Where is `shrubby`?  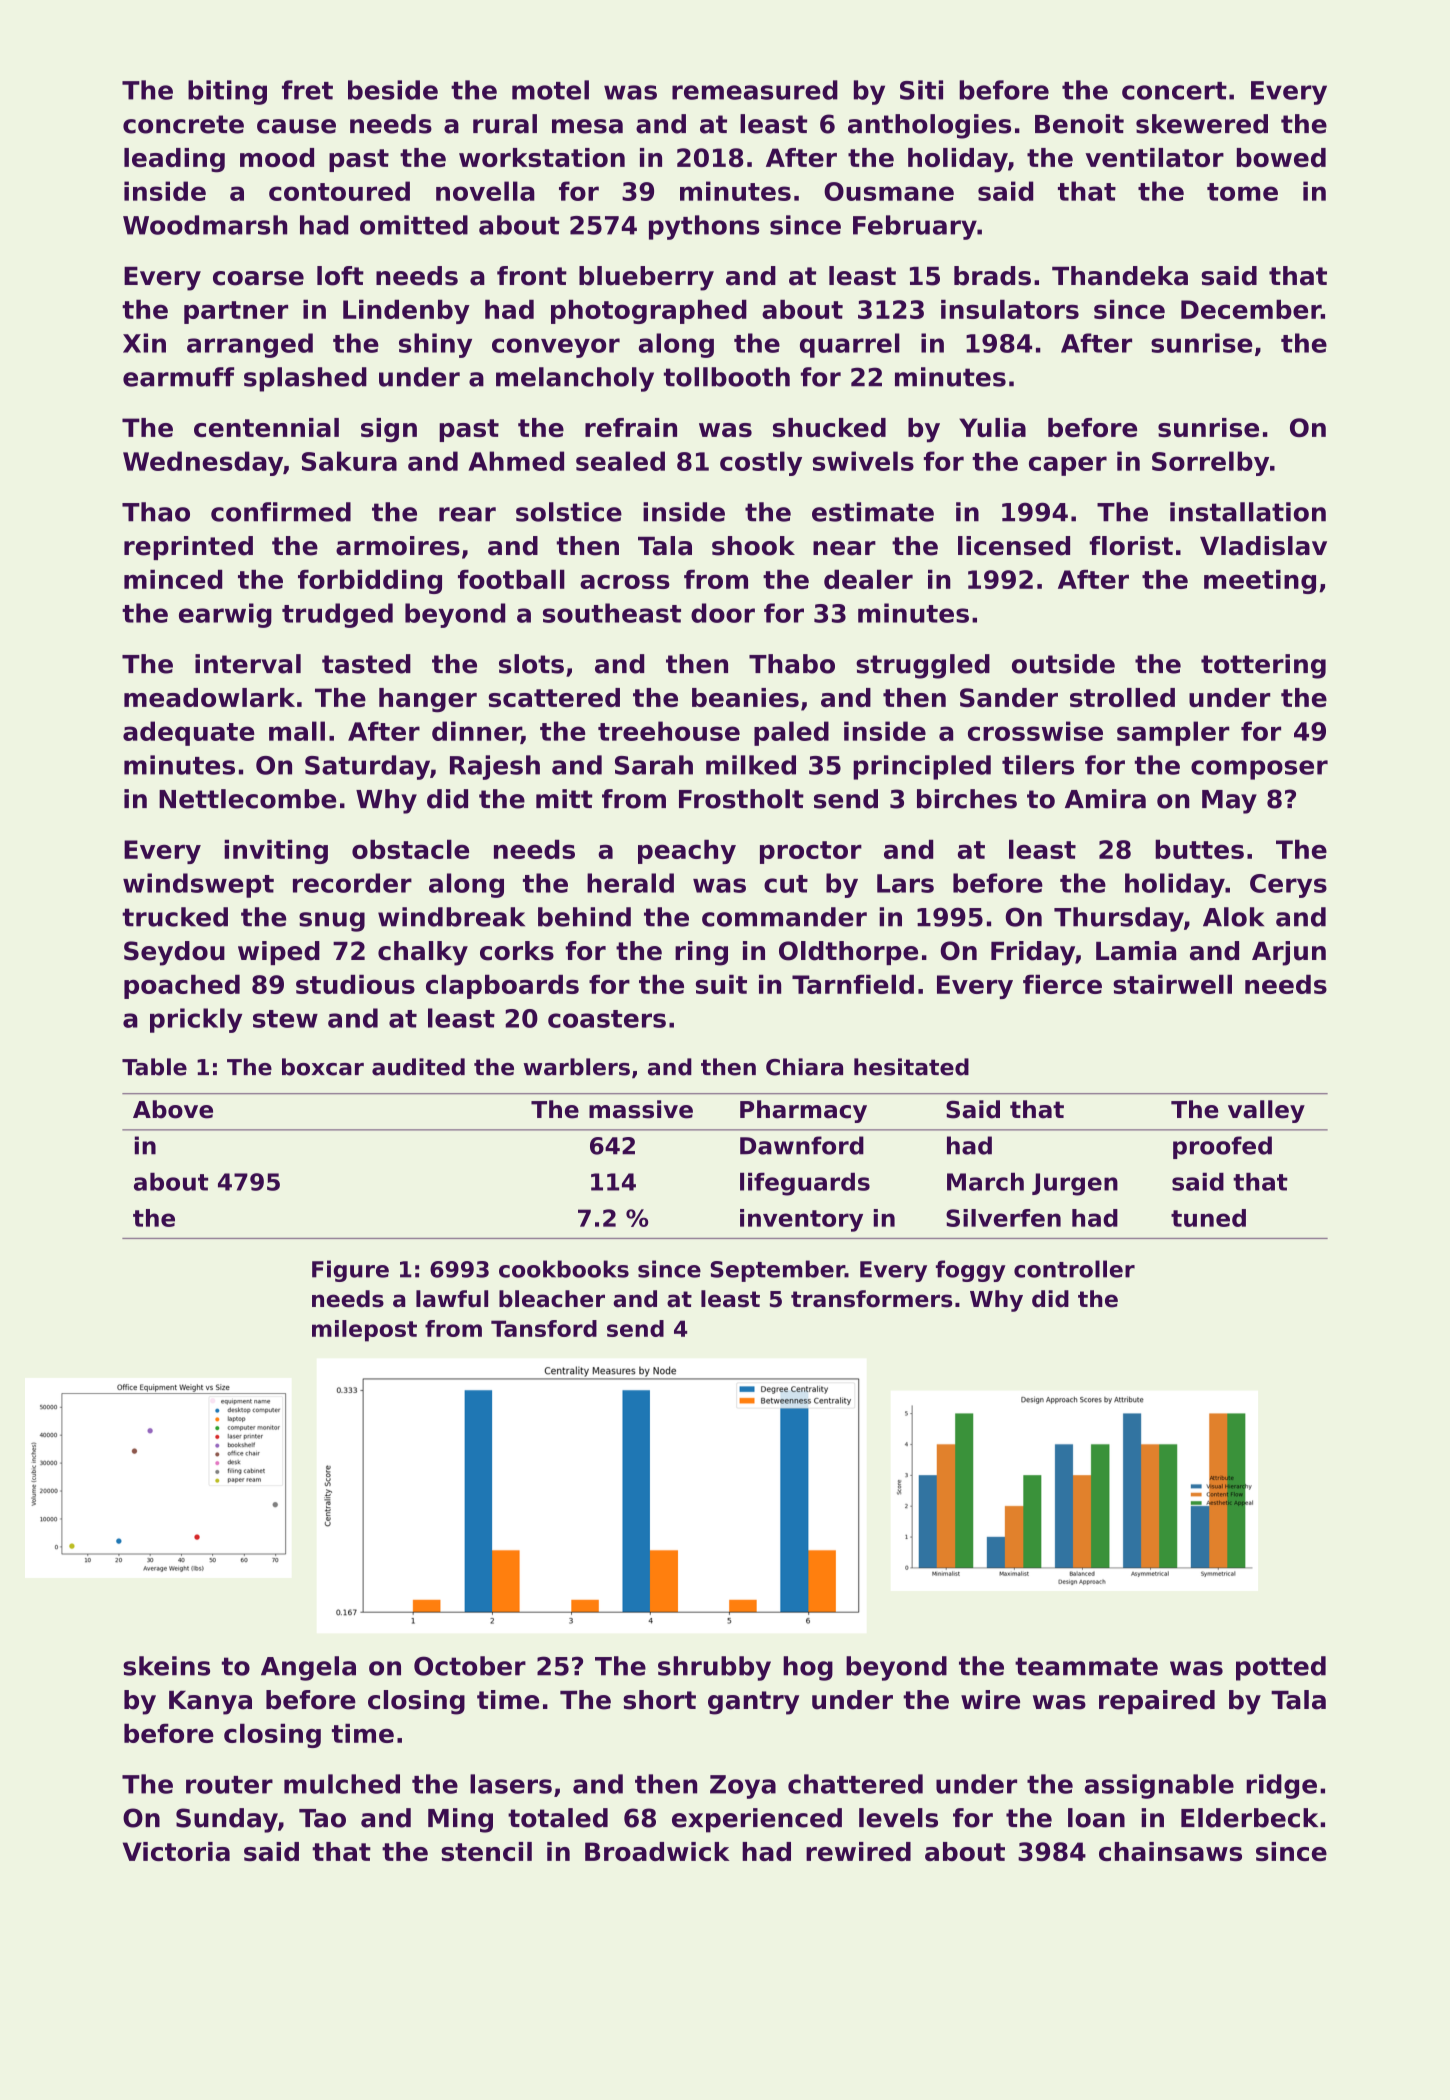 shrubby is located at coordinates (714, 1668).
